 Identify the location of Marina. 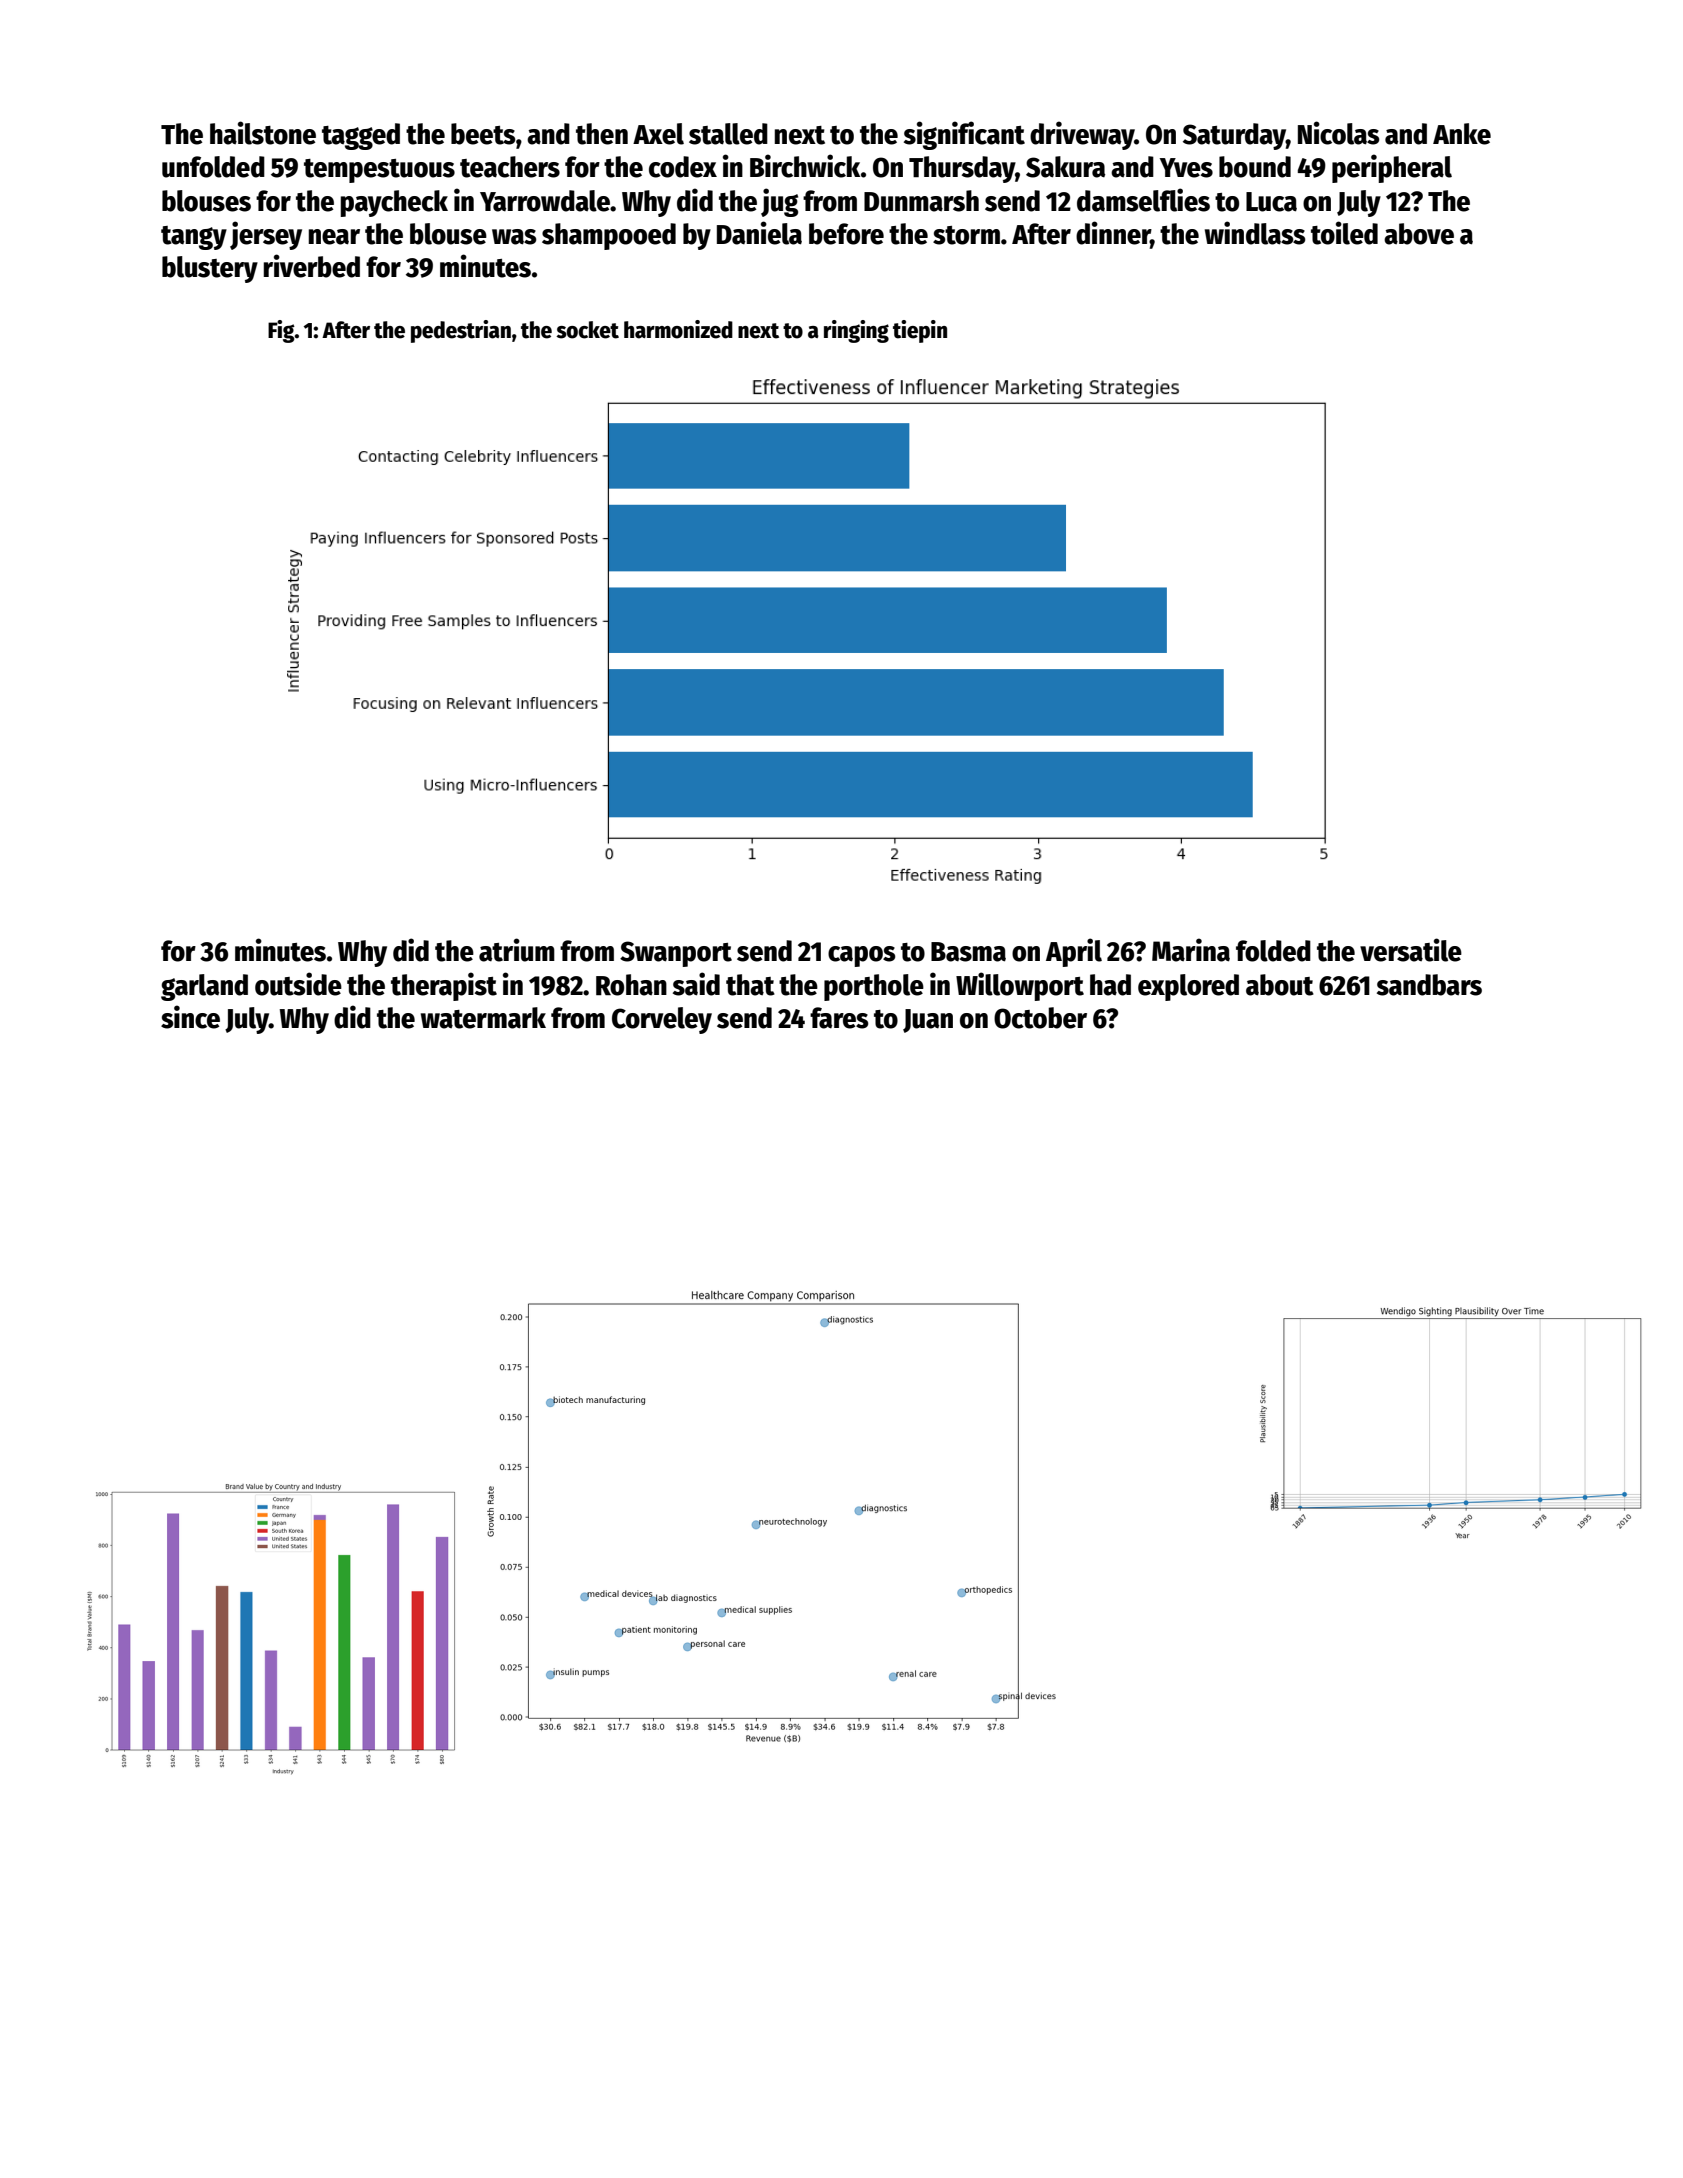
(1191, 950).
